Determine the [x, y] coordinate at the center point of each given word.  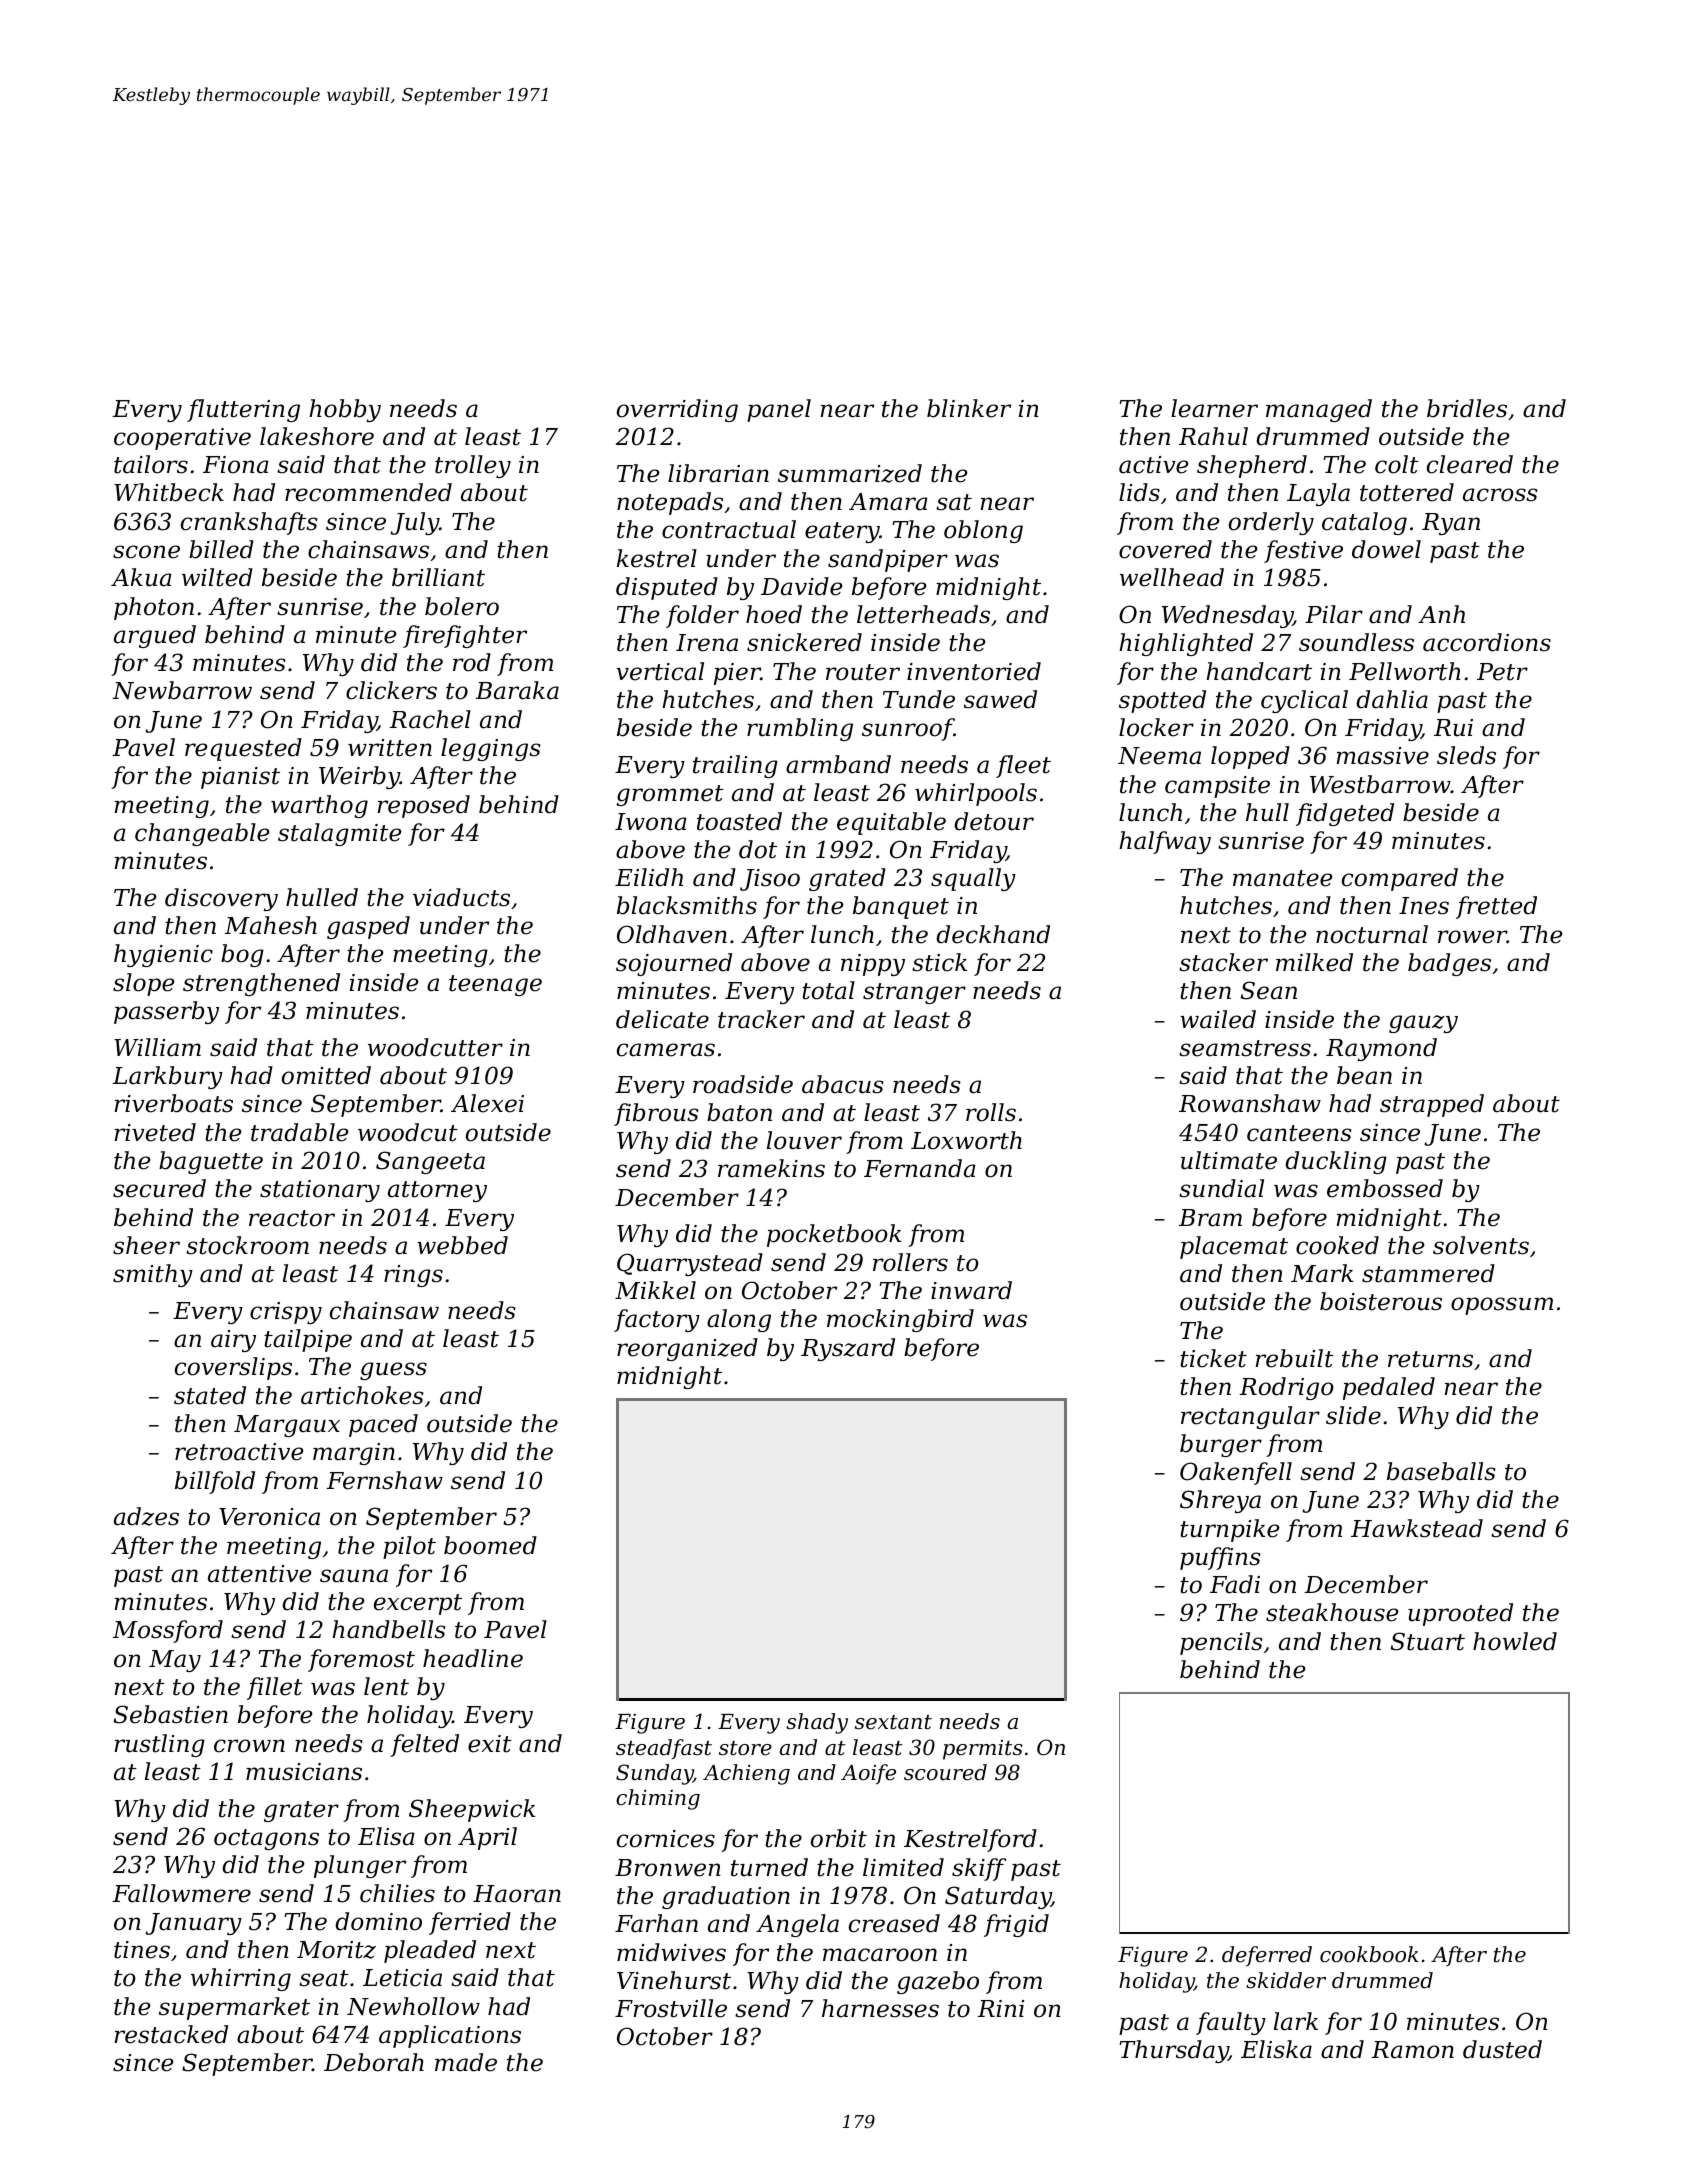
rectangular [1250, 1417]
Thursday [1173, 2051]
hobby [345, 410]
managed [1319, 410]
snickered [804, 642]
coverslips [233, 1368]
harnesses [880, 2008]
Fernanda [920, 1168]
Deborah [374, 2062]
